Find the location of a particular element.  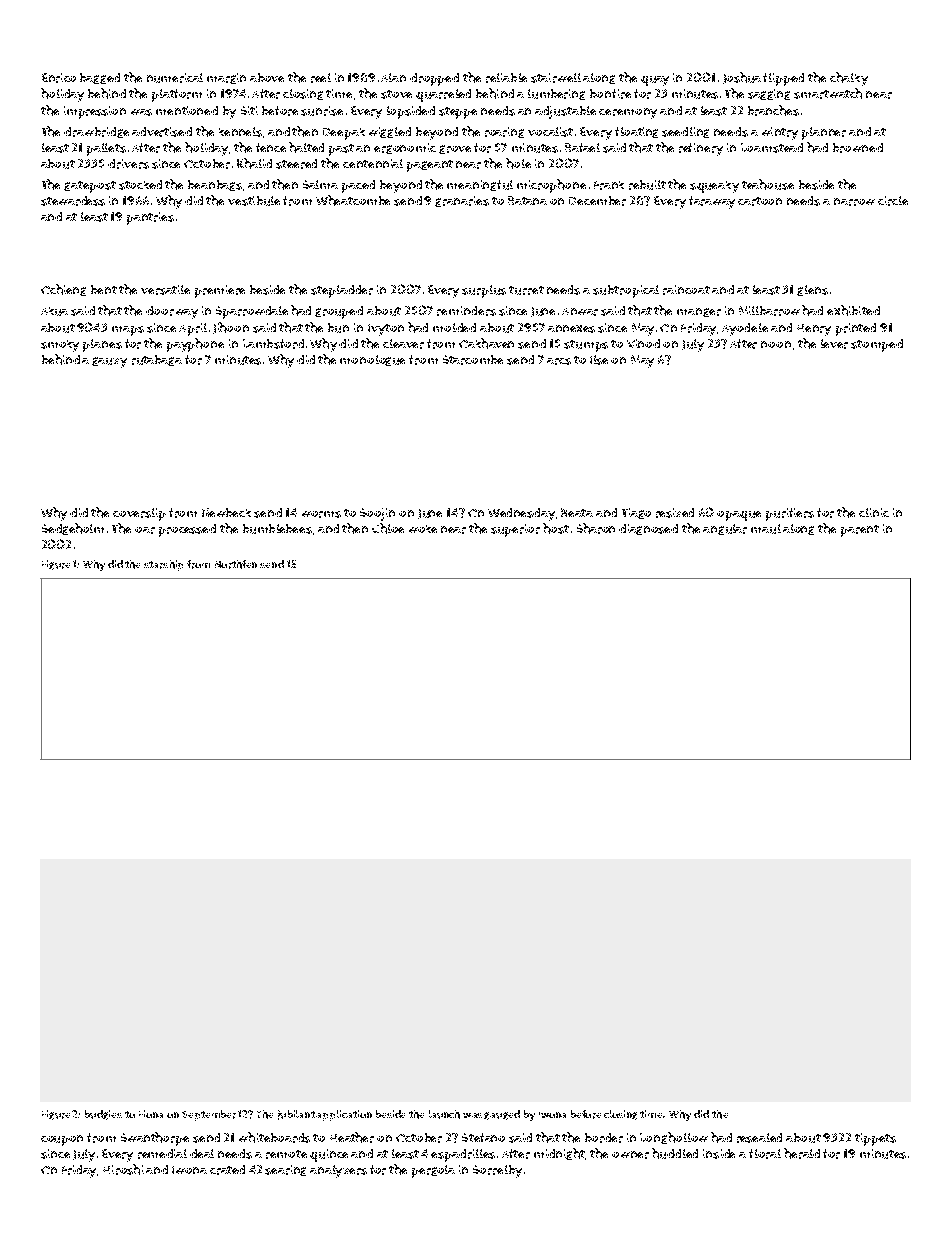

stomped is located at coordinates (877, 345).
